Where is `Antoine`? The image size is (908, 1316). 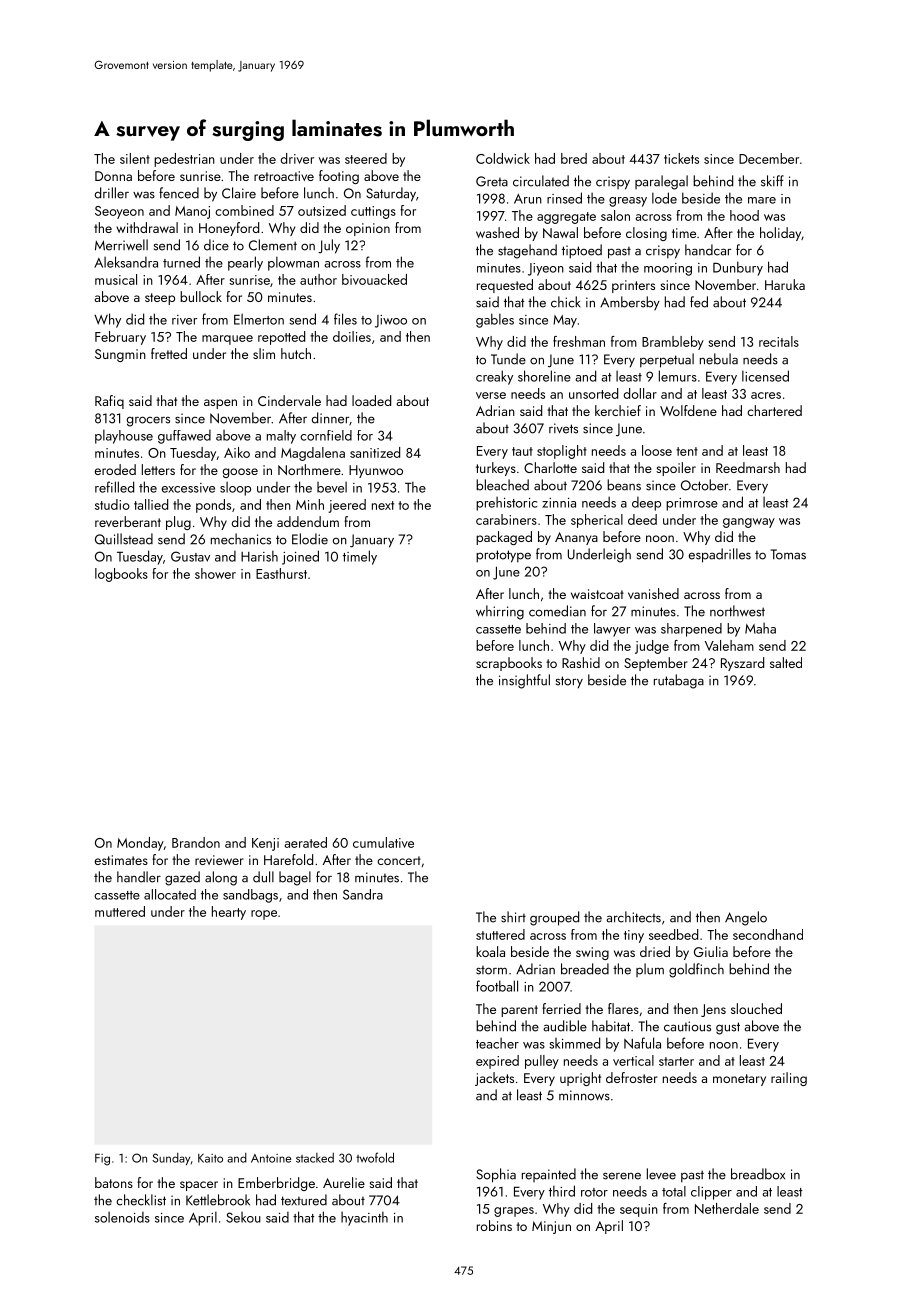 Antoine is located at coordinates (271, 1158).
